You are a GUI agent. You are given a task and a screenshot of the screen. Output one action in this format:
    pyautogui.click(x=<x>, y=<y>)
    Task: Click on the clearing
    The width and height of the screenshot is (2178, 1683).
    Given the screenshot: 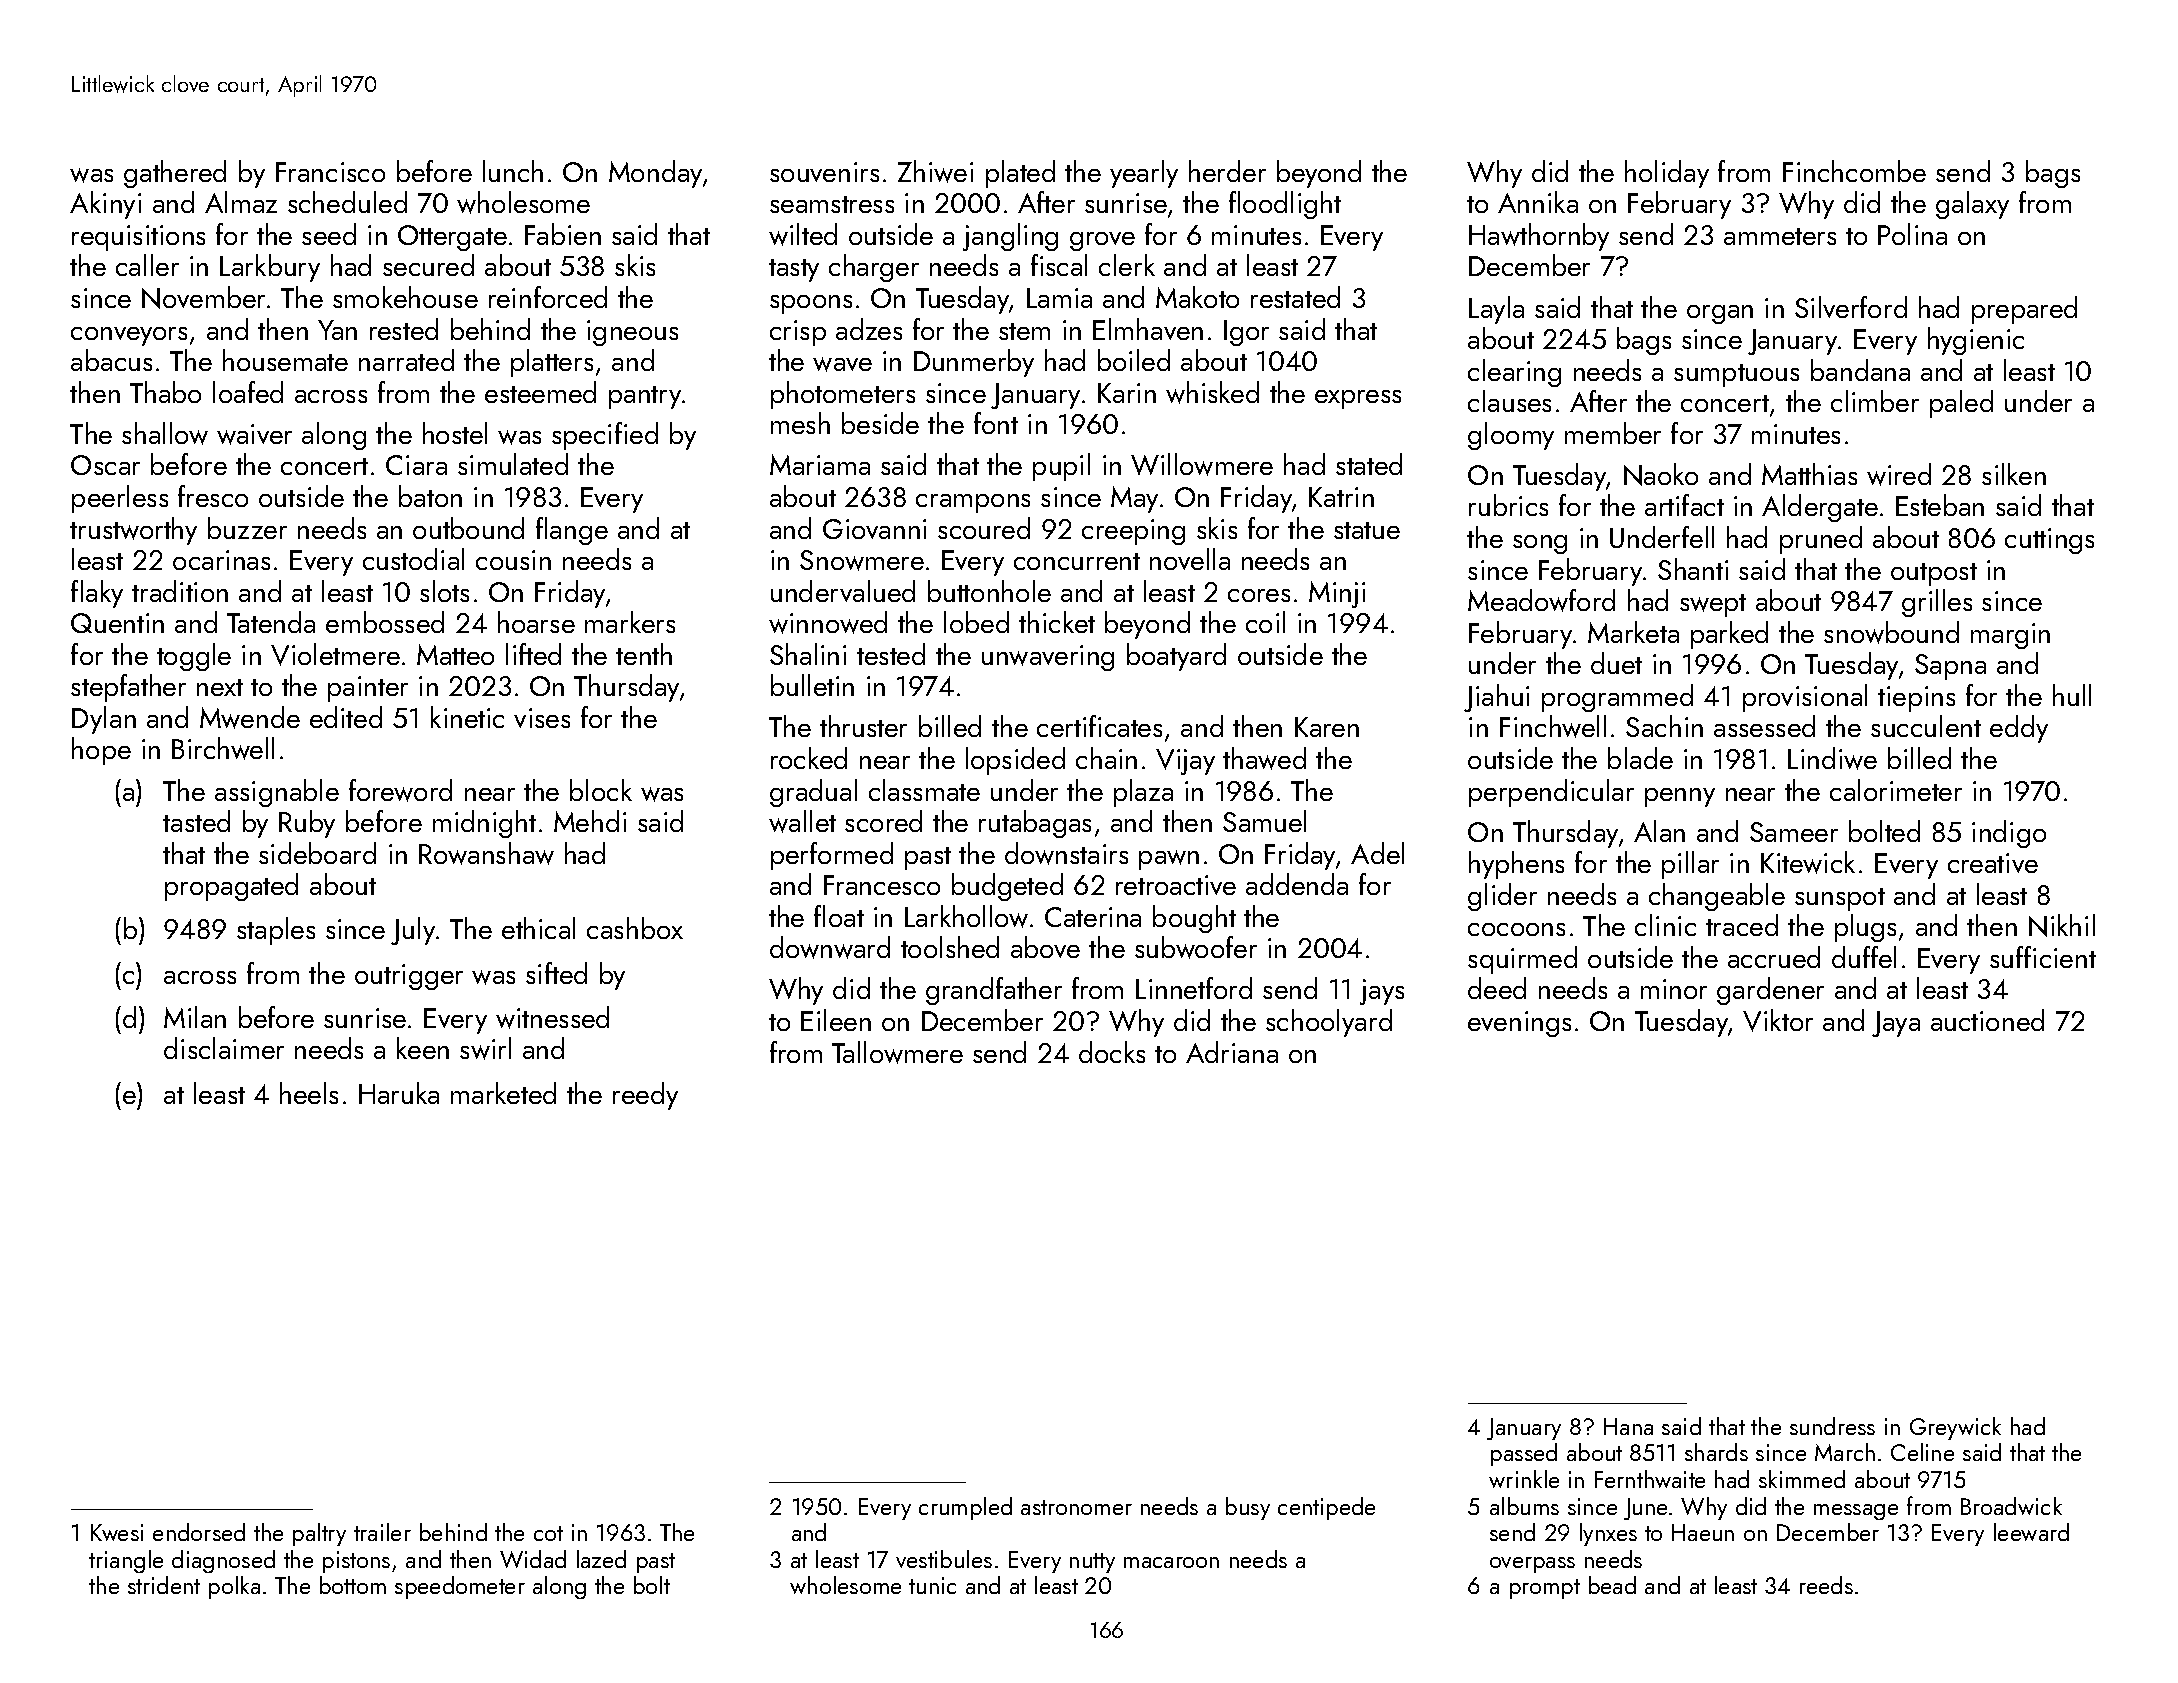 What is the action you would take?
    pyautogui.click(x=1514, y=373)
